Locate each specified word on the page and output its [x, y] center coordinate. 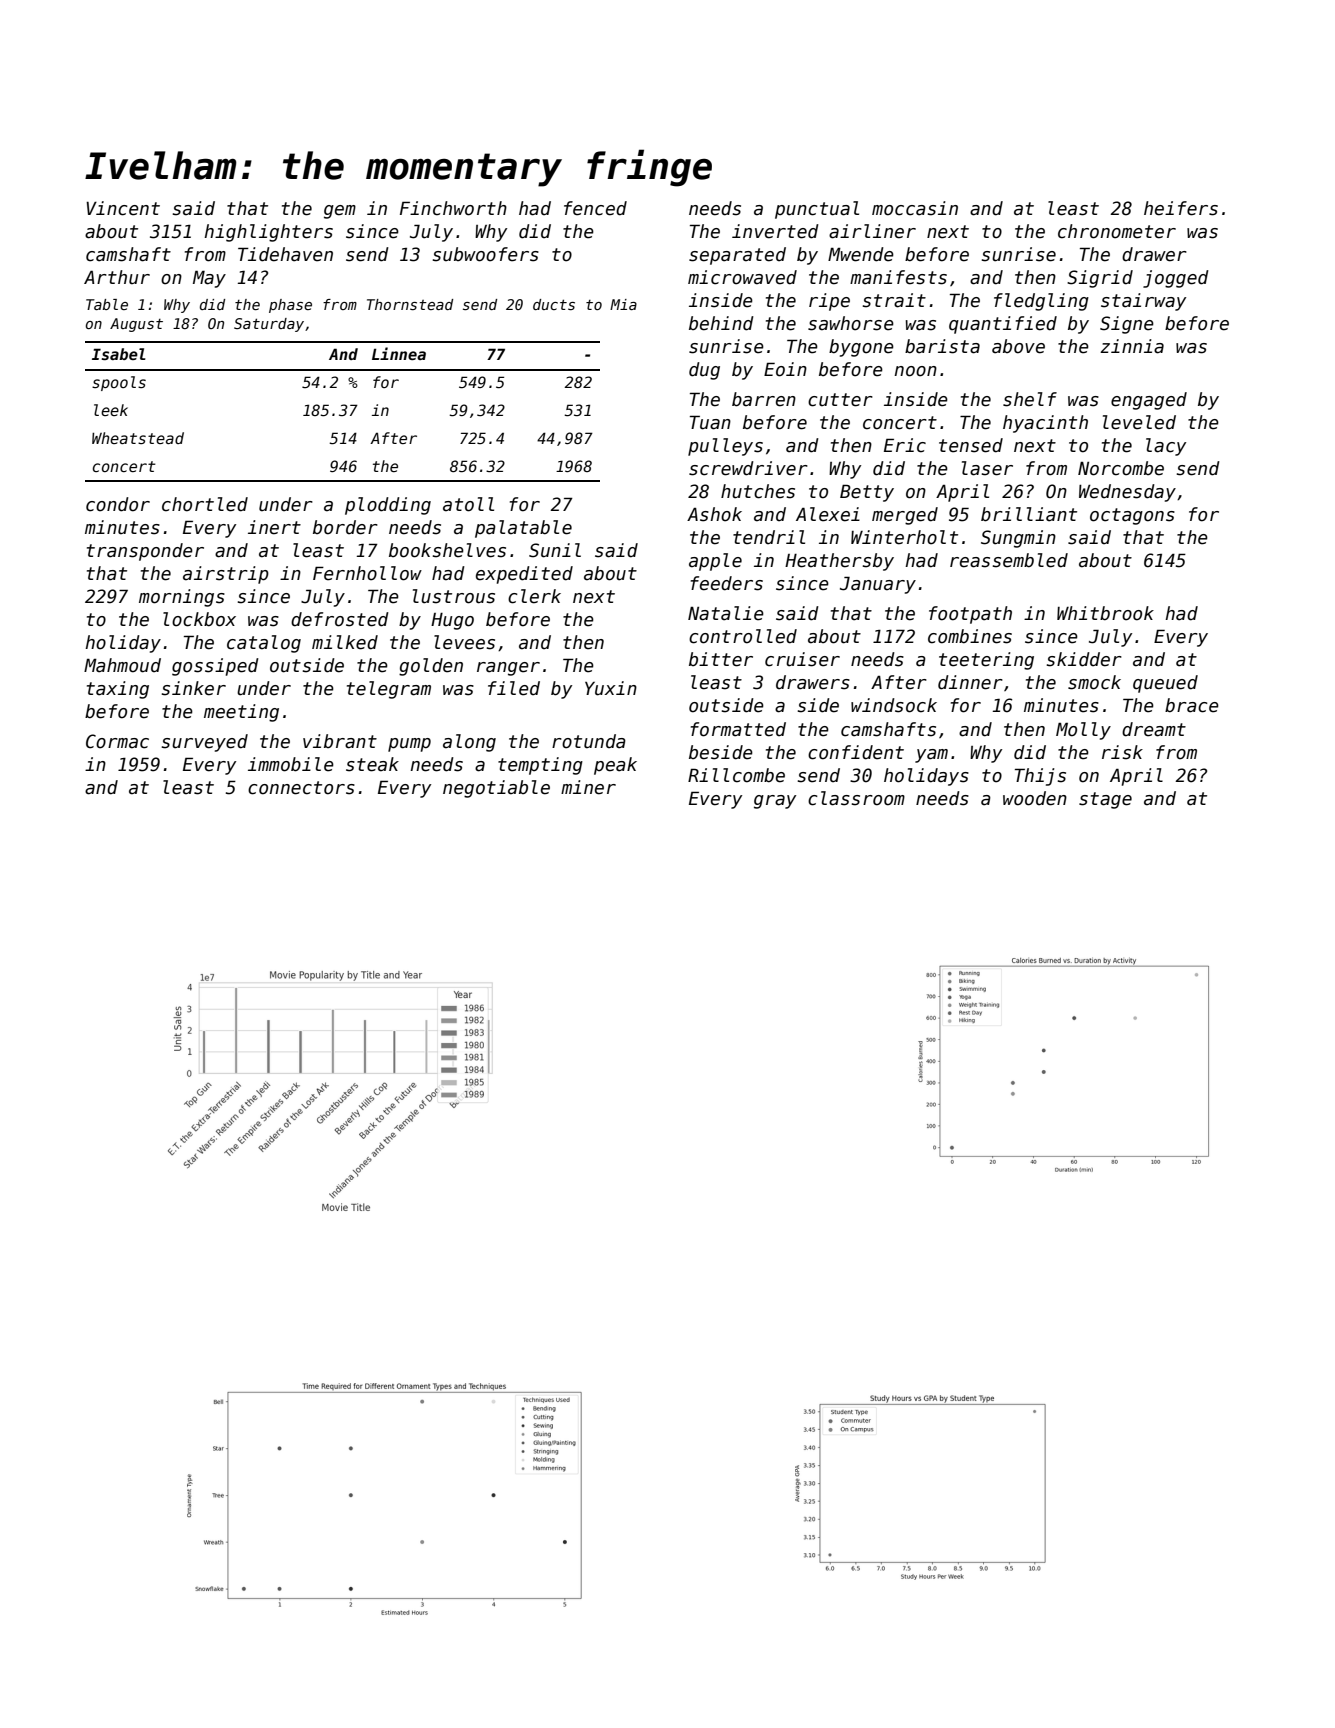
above [1018, 346]
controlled [743, 636]
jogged [1176, 279]
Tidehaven [285, 254]
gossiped [215, 667]
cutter [840, 400]
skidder [1084, 659]
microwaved [742, 277]
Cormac [117, 741]
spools [119, 383]
